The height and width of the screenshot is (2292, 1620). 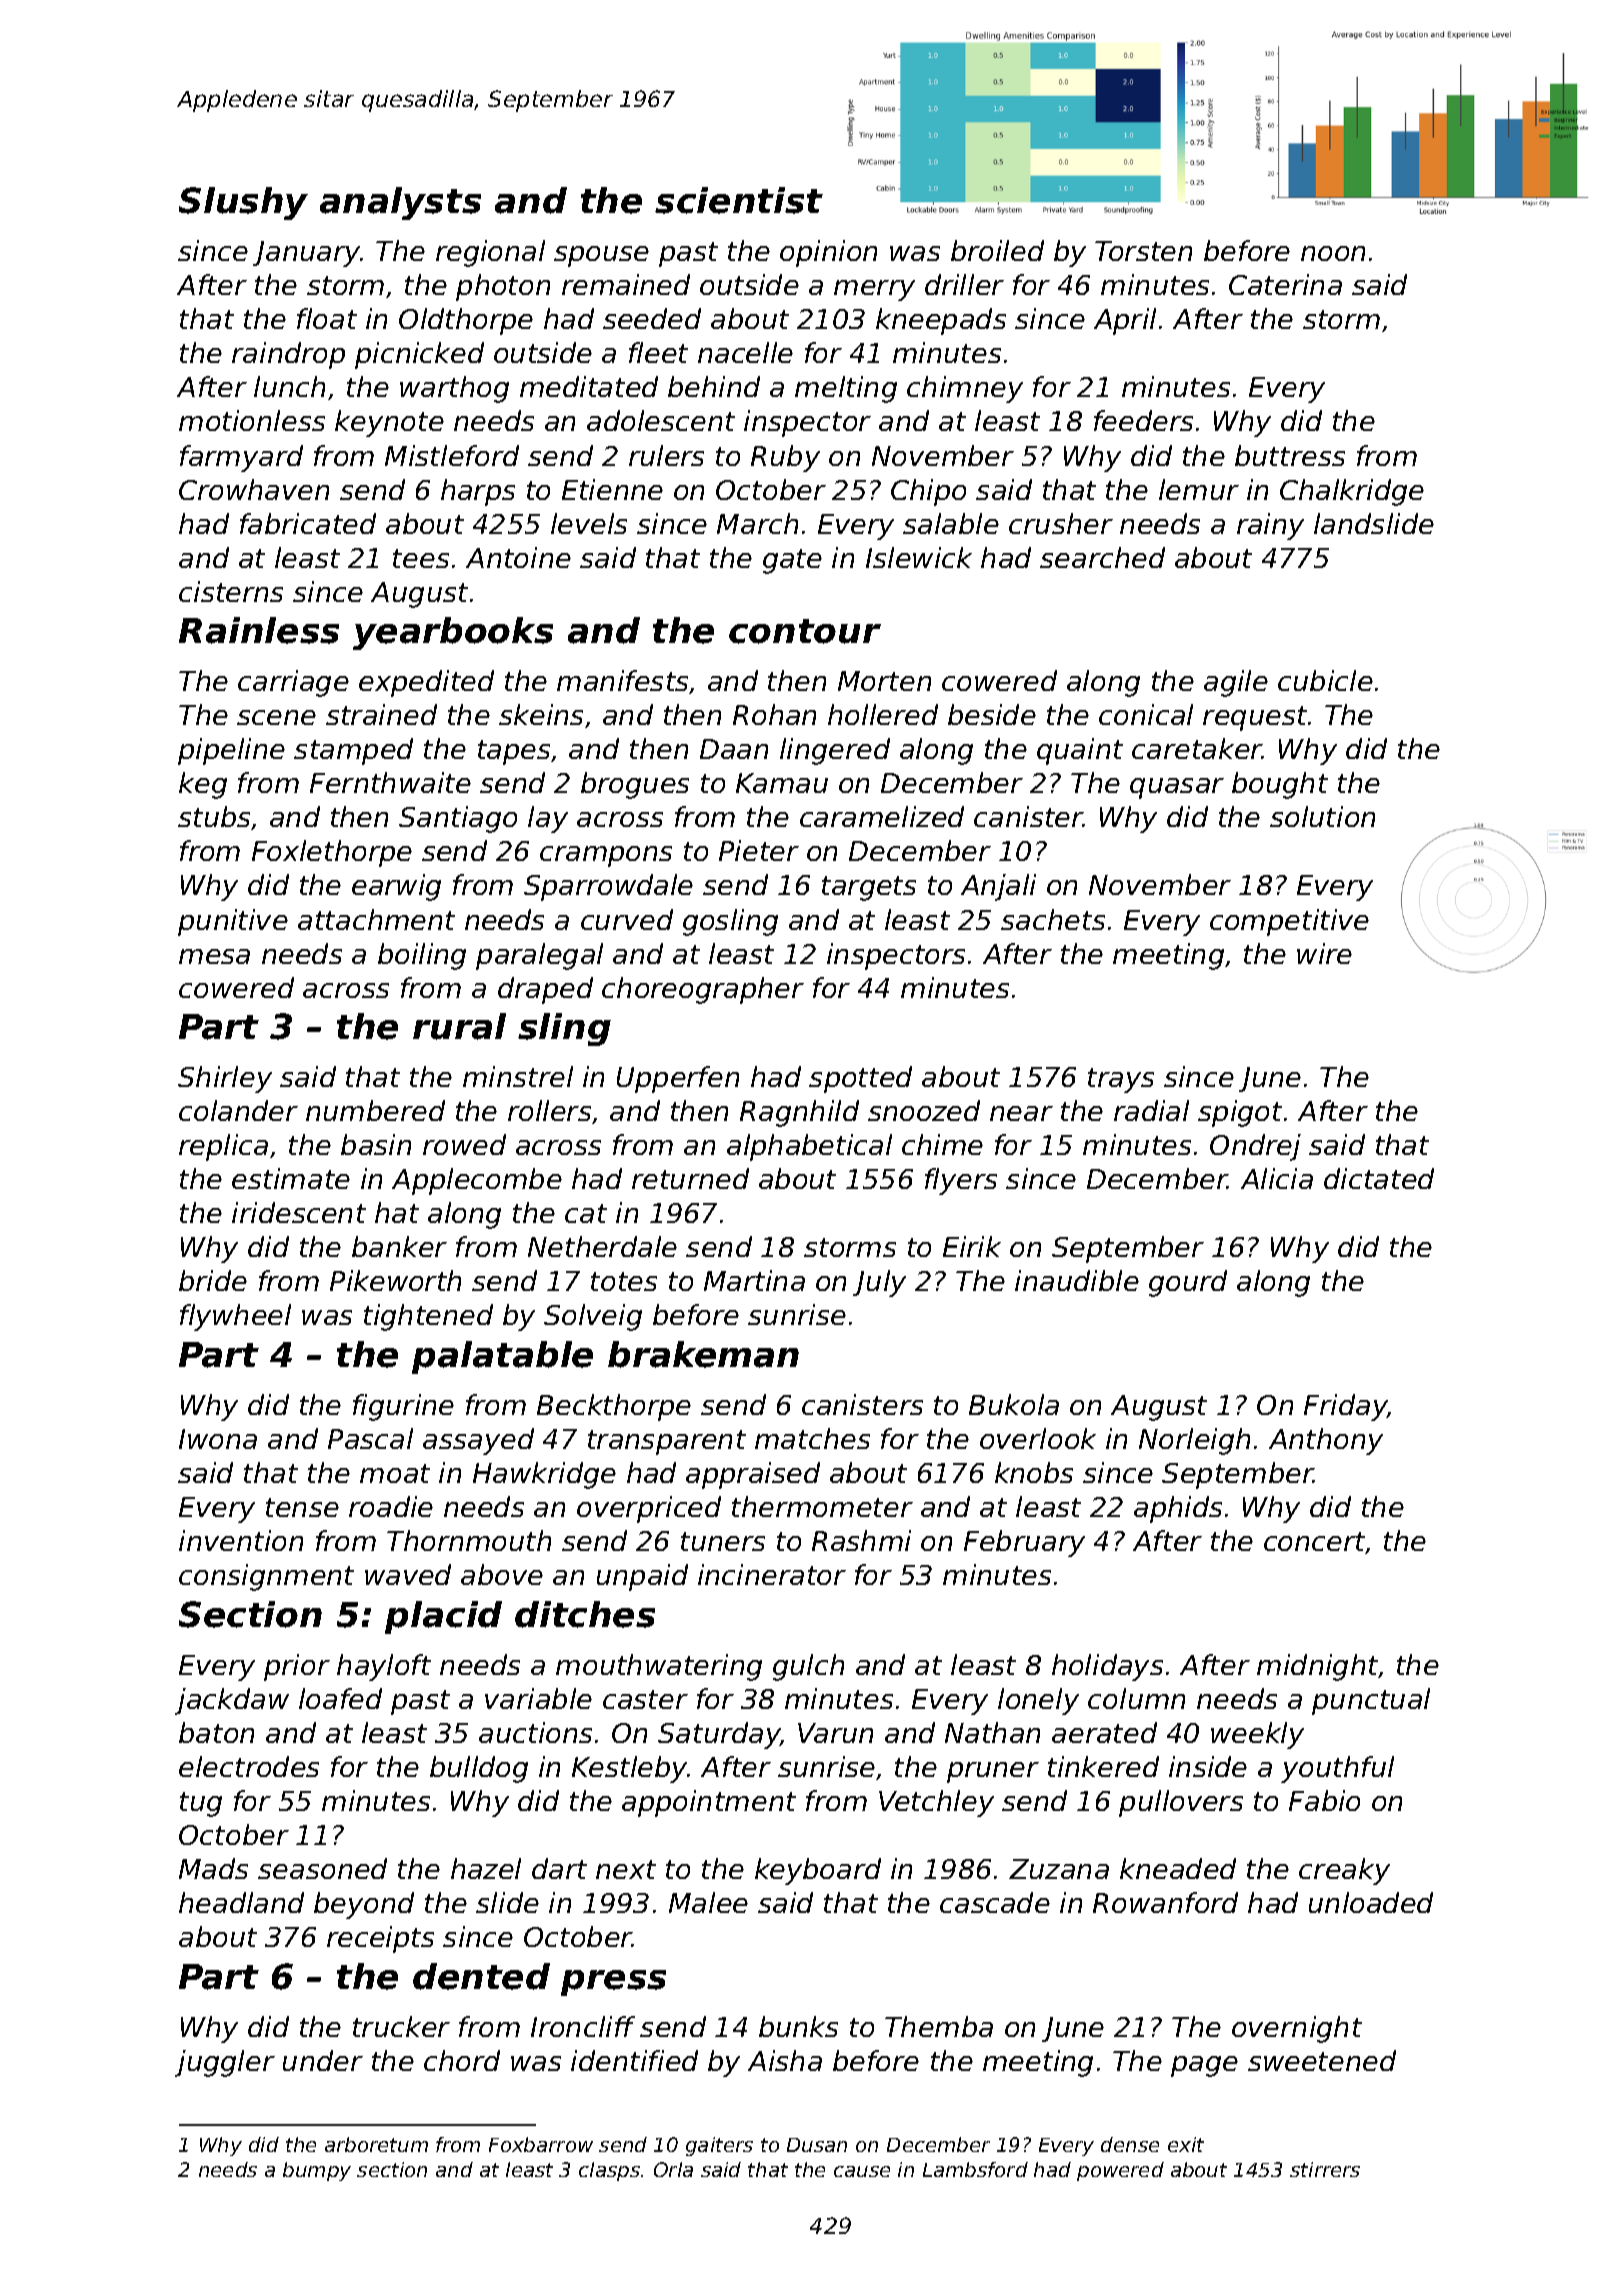 I want to click on bumpy, so click(x=317, y=2171).
